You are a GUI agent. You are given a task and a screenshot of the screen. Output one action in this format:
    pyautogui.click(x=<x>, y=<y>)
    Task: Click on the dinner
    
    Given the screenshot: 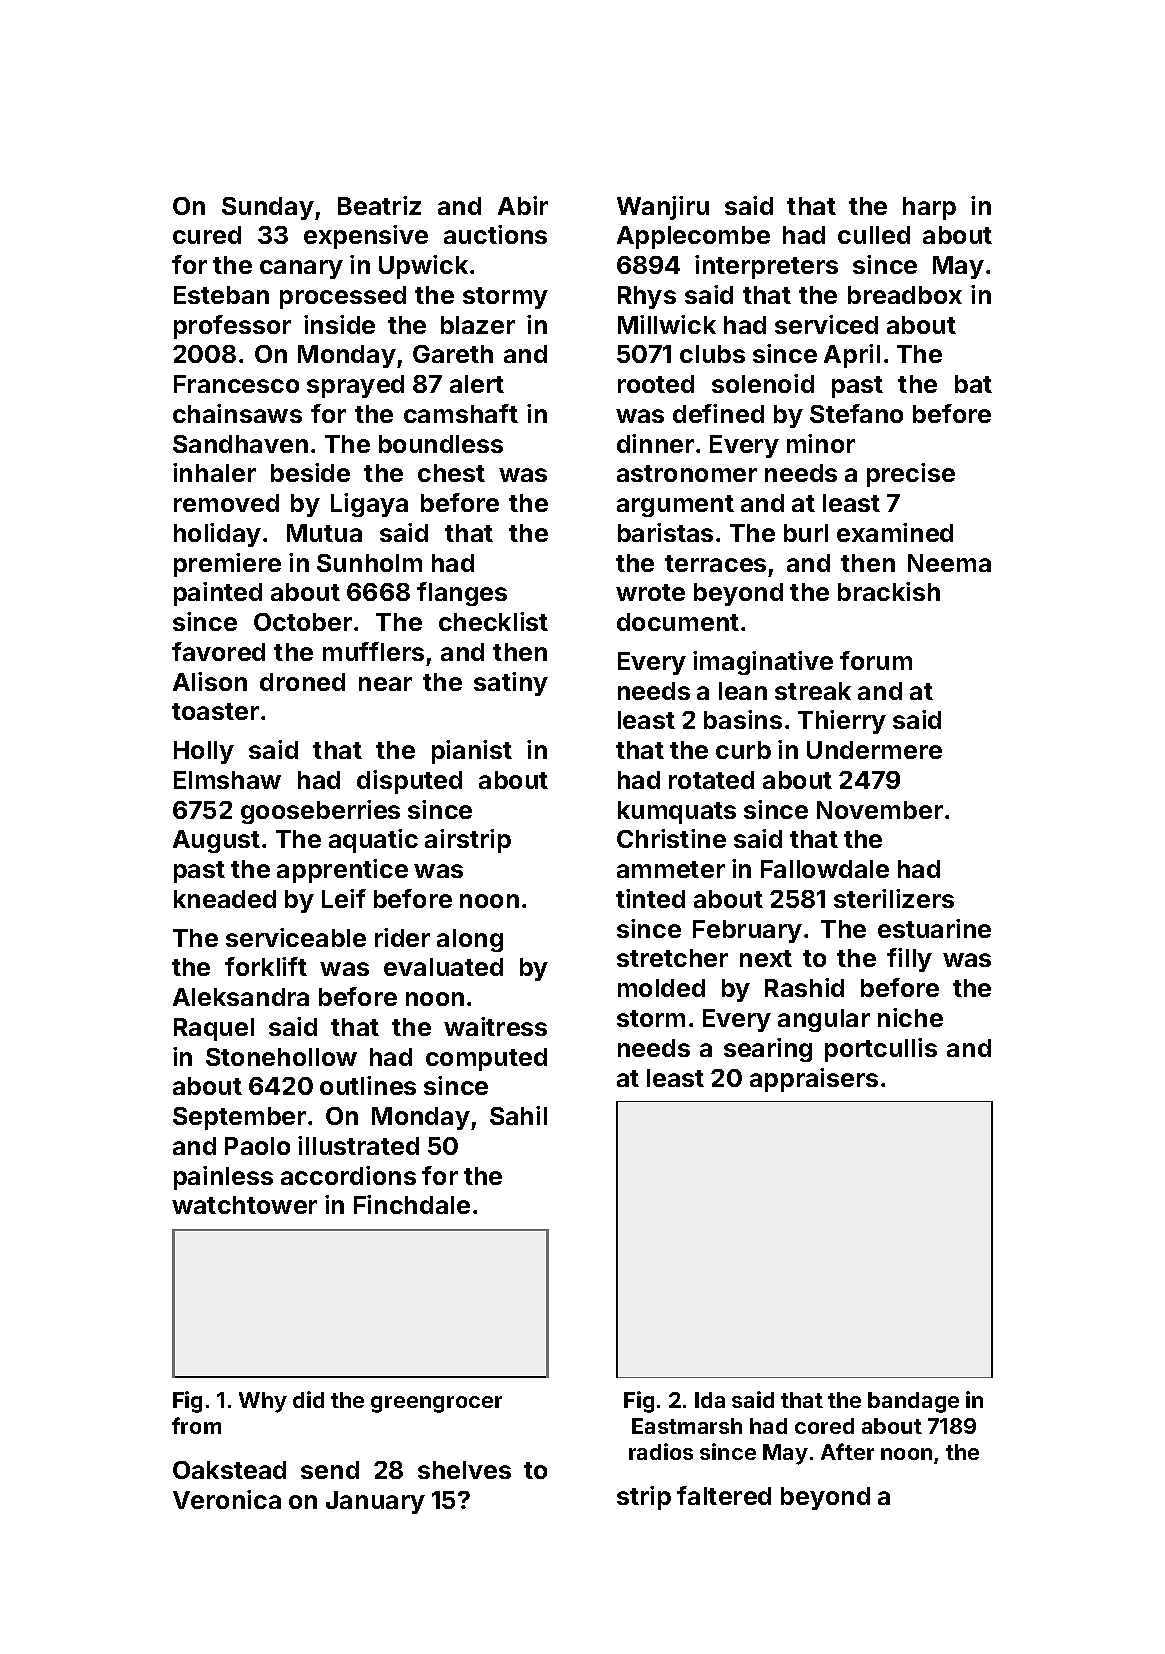 What is the action you would take?
    pyautogui.click(x=655, y=443)
